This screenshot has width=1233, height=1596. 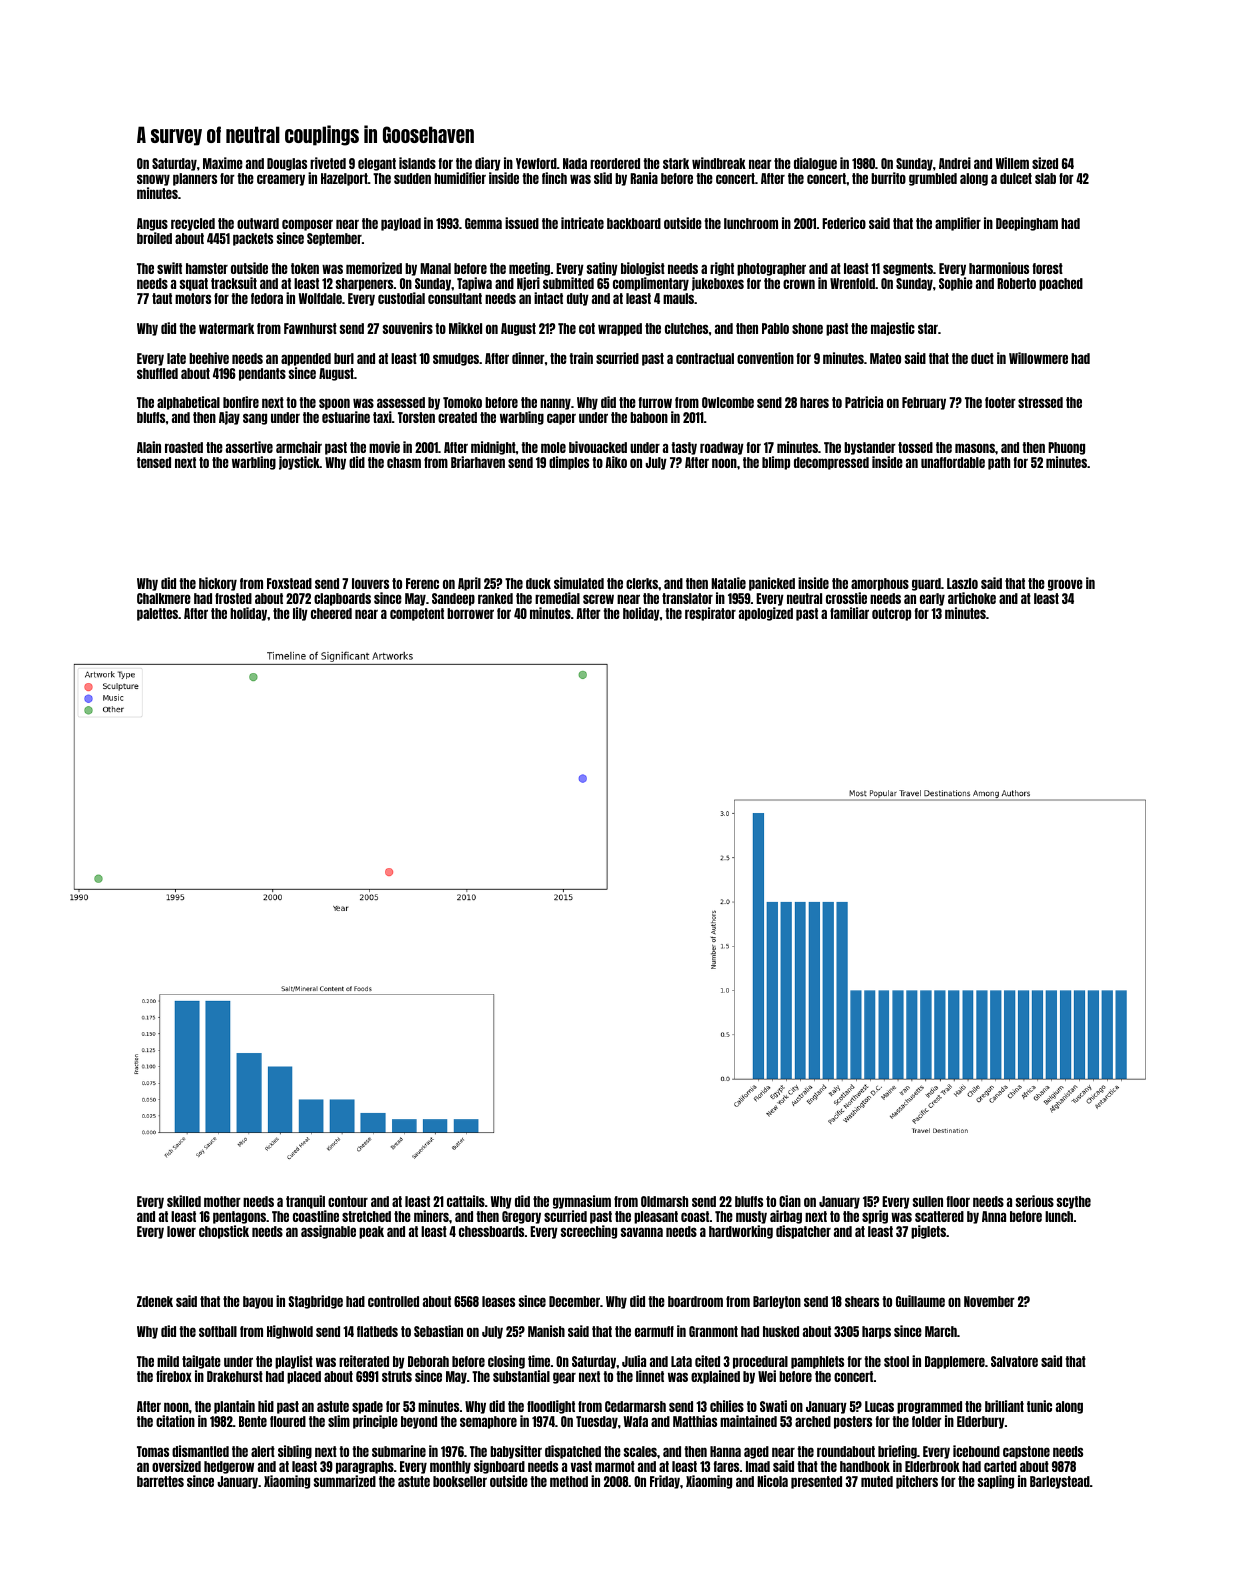 What do you see at coordinates (582, 1202) in the screenshot?
I see `gymnasium` at bounding box center [582, 1202].
